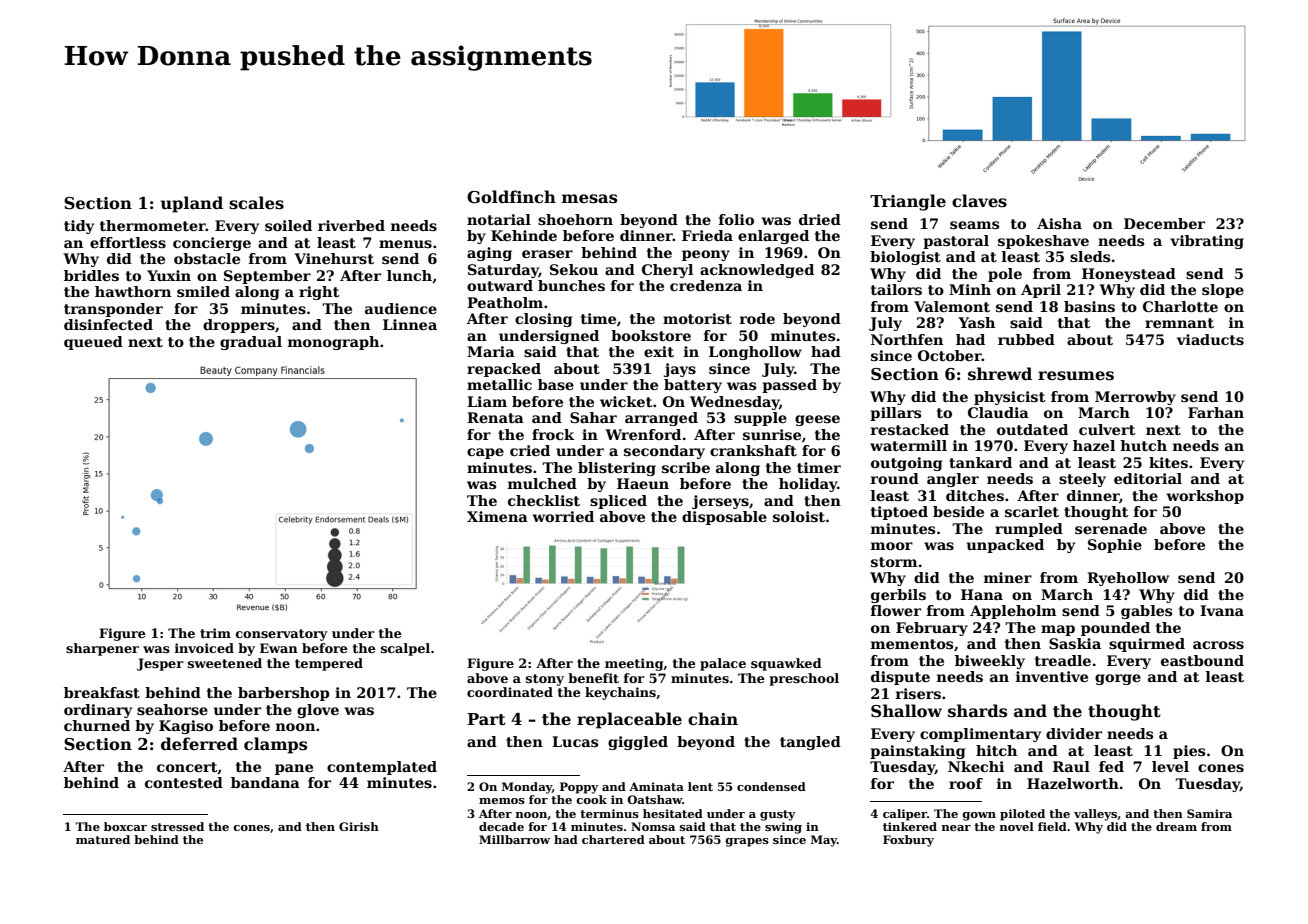 The image size is (1308, 924). Describe the element at coordinates (177, 826) in the screenshot. I see `stressed` at that location.
